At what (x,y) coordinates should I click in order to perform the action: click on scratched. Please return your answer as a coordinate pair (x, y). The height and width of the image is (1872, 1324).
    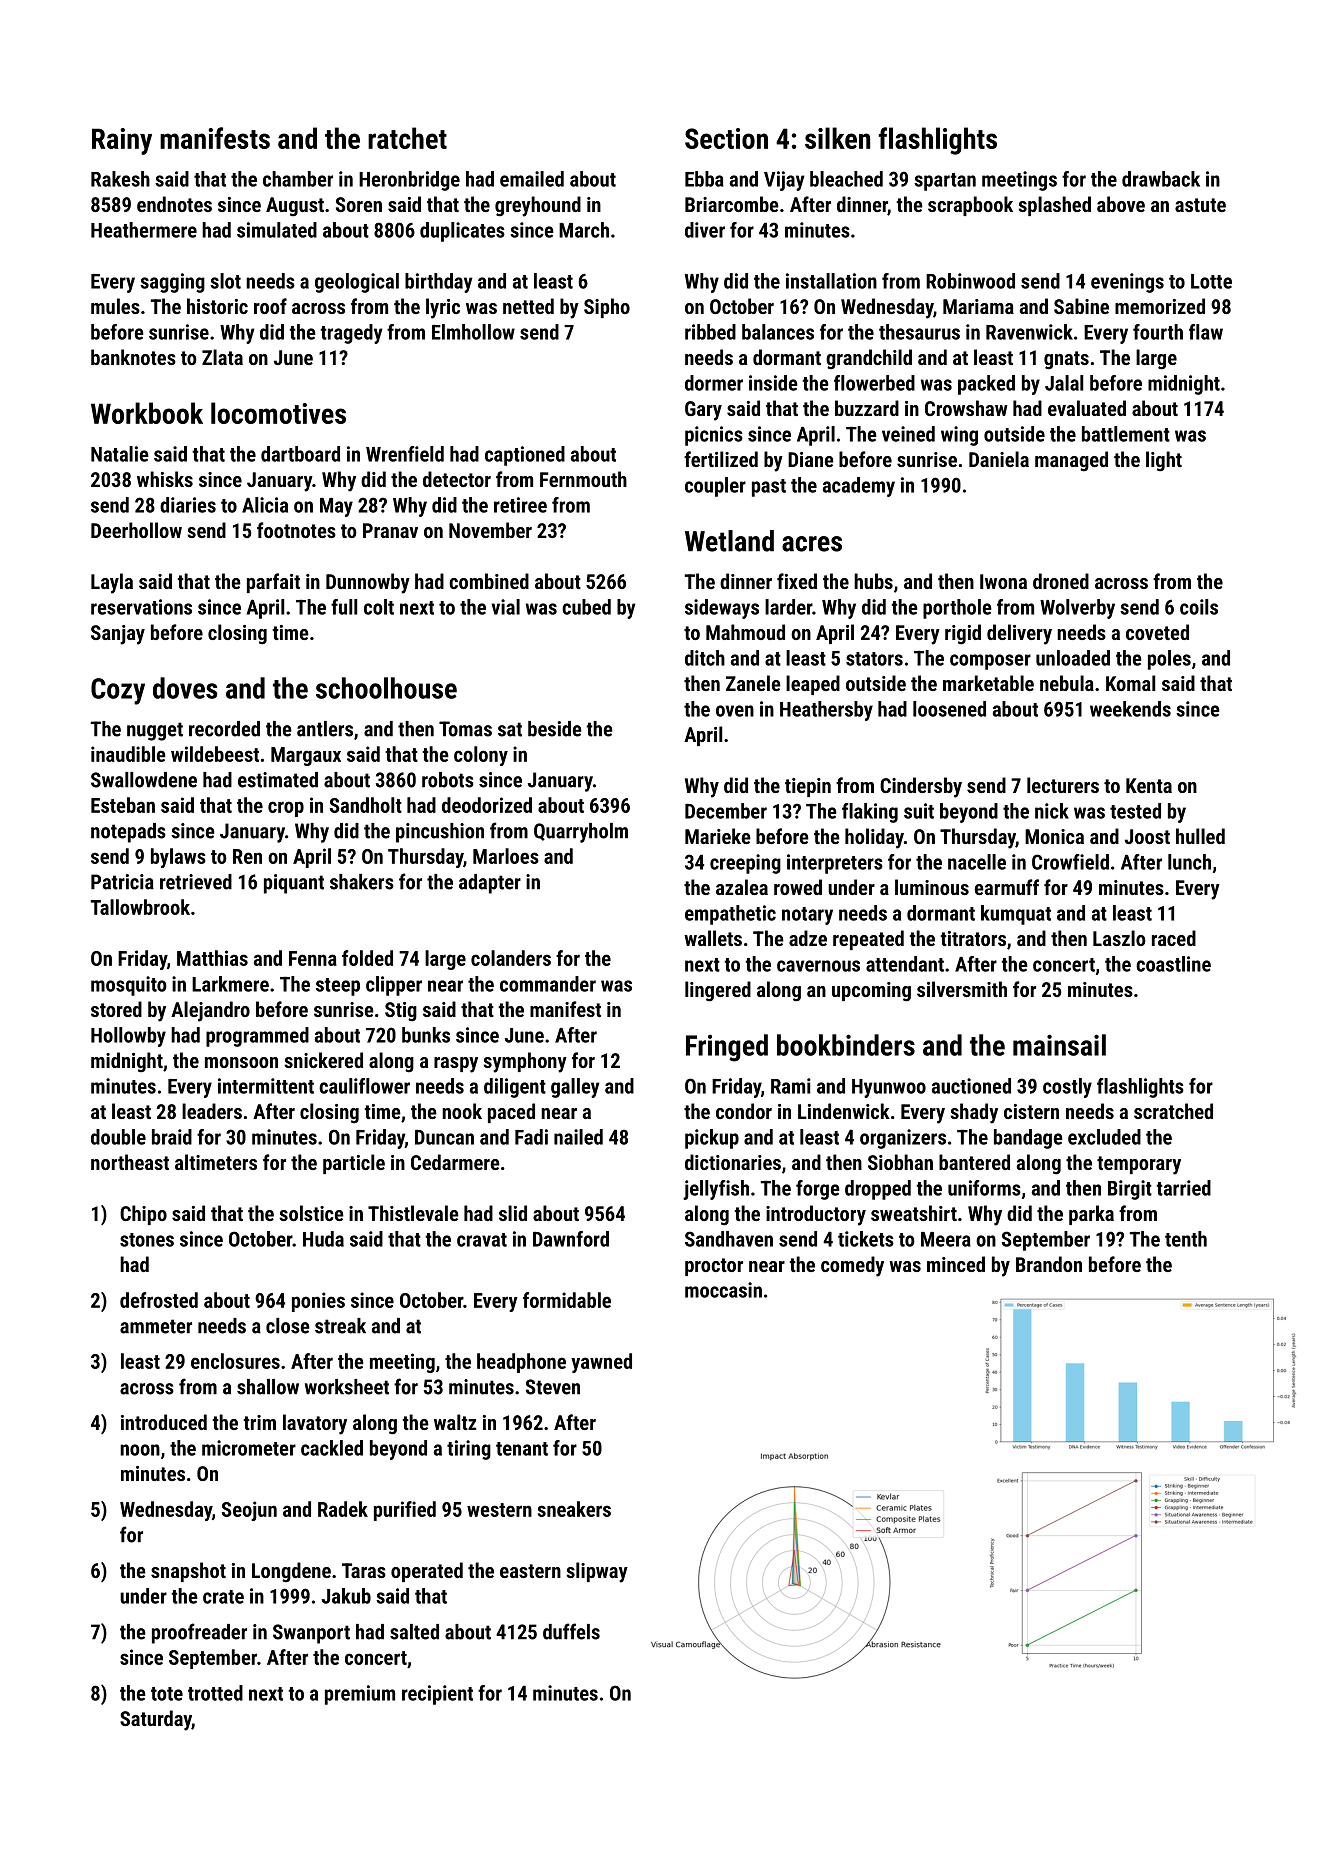
    Looking at the image, I should click on (1173, 1111).
